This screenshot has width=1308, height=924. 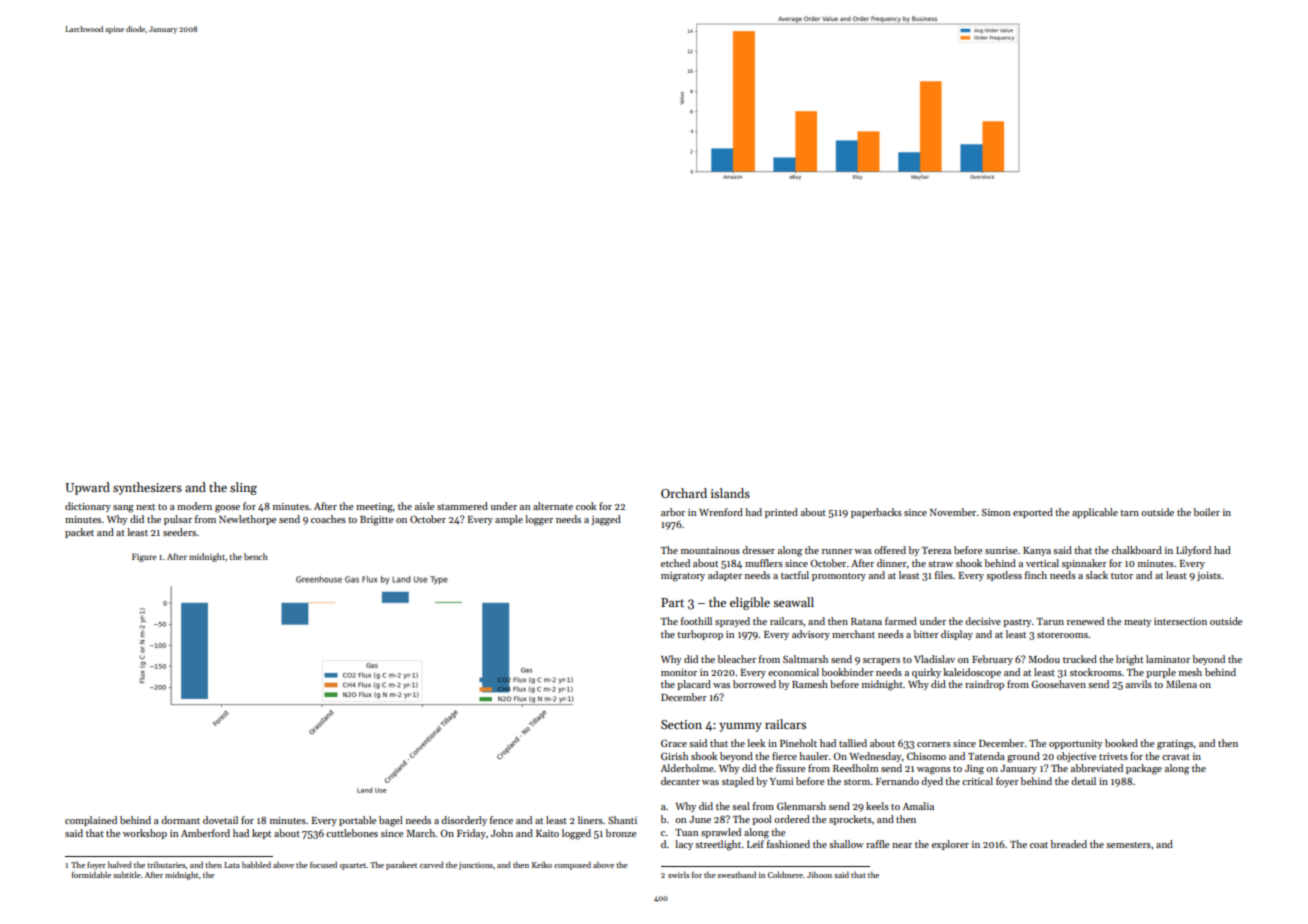 I want to click on dormant, so click(x=180, y=820).
